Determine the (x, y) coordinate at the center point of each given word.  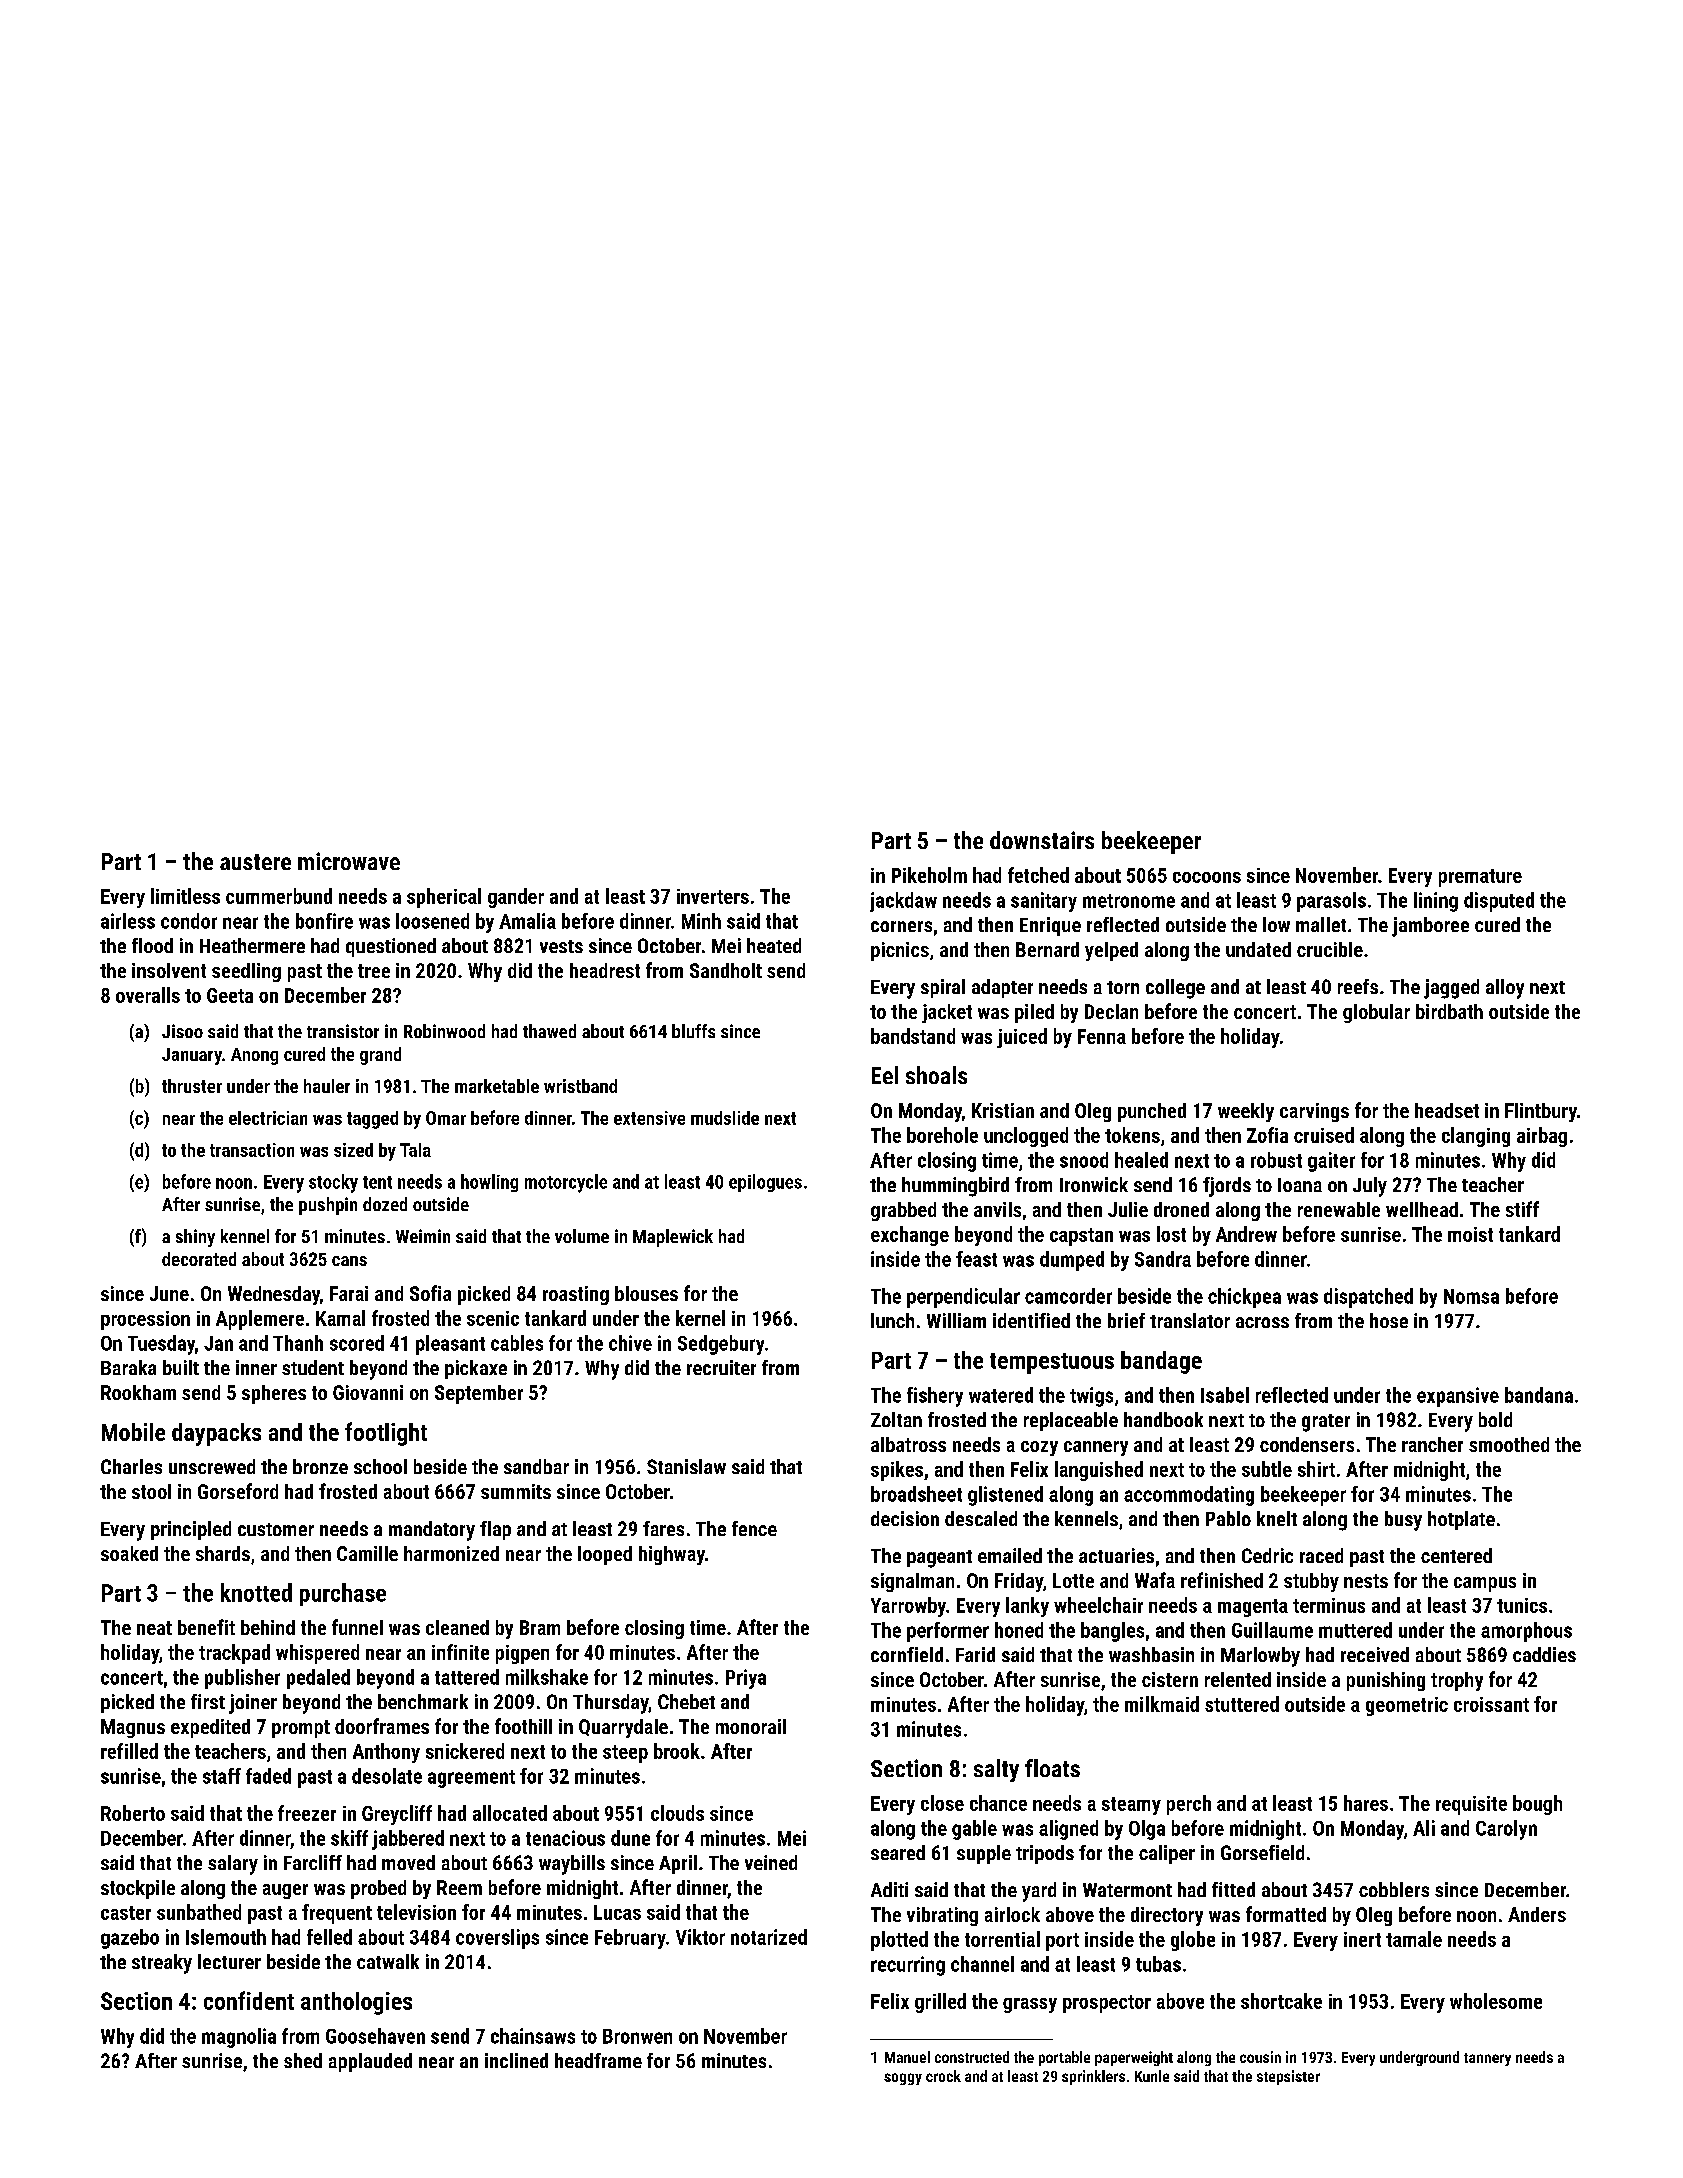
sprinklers (1093, 2077)
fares (663, 1528)
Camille (367, 1553)
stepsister (1288, 2077)
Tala (415, 1150)
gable (974, 1830)
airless (128, 921)
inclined (516, 2060)
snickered (465, 1751)
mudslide (725, 1118)
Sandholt (726, 970)
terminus (1329, 1605)
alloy (1505, 989)
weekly (1246, 1112)
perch (1189, 1805)
